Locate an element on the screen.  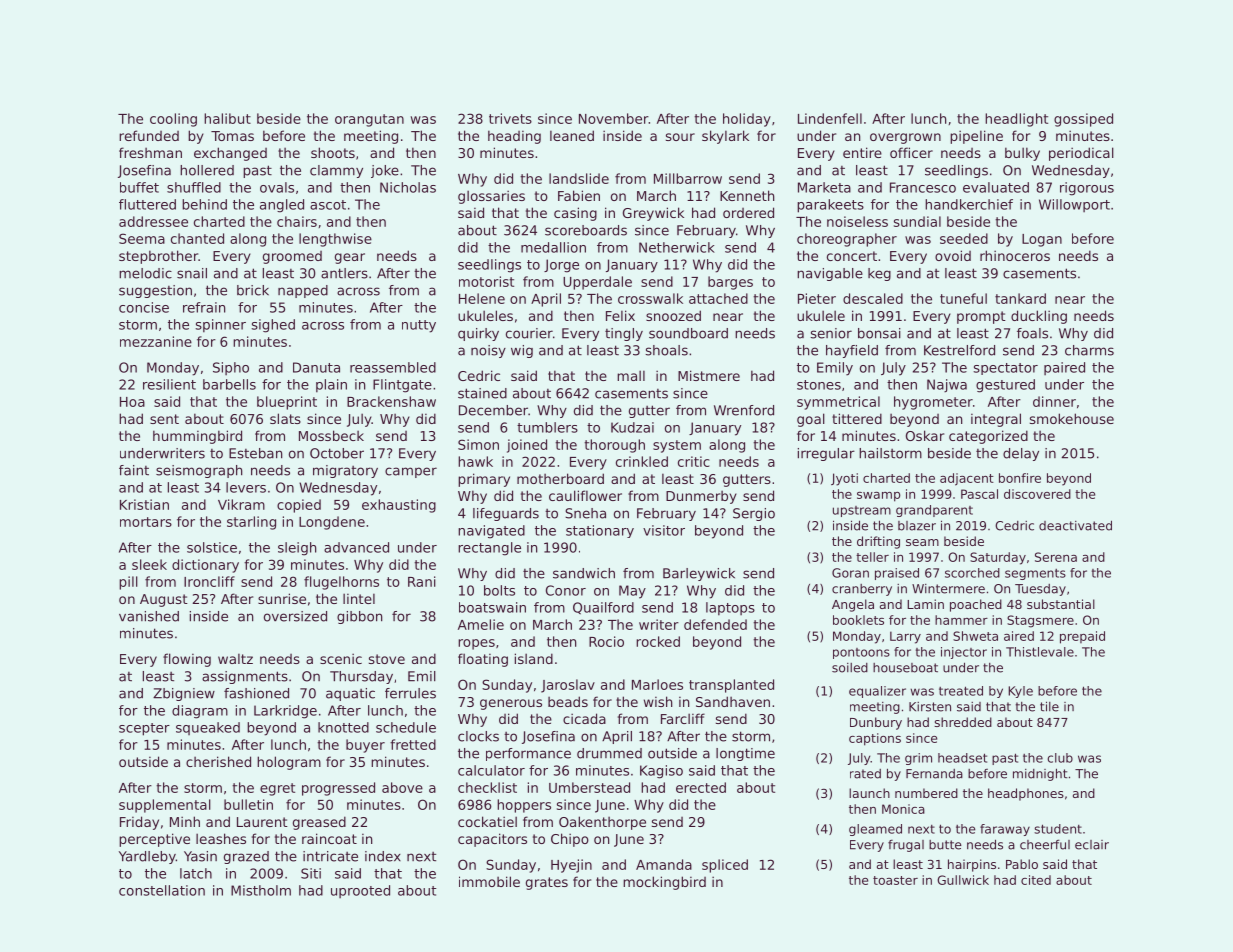
handkerchief is located at coordinates (969, 204).
